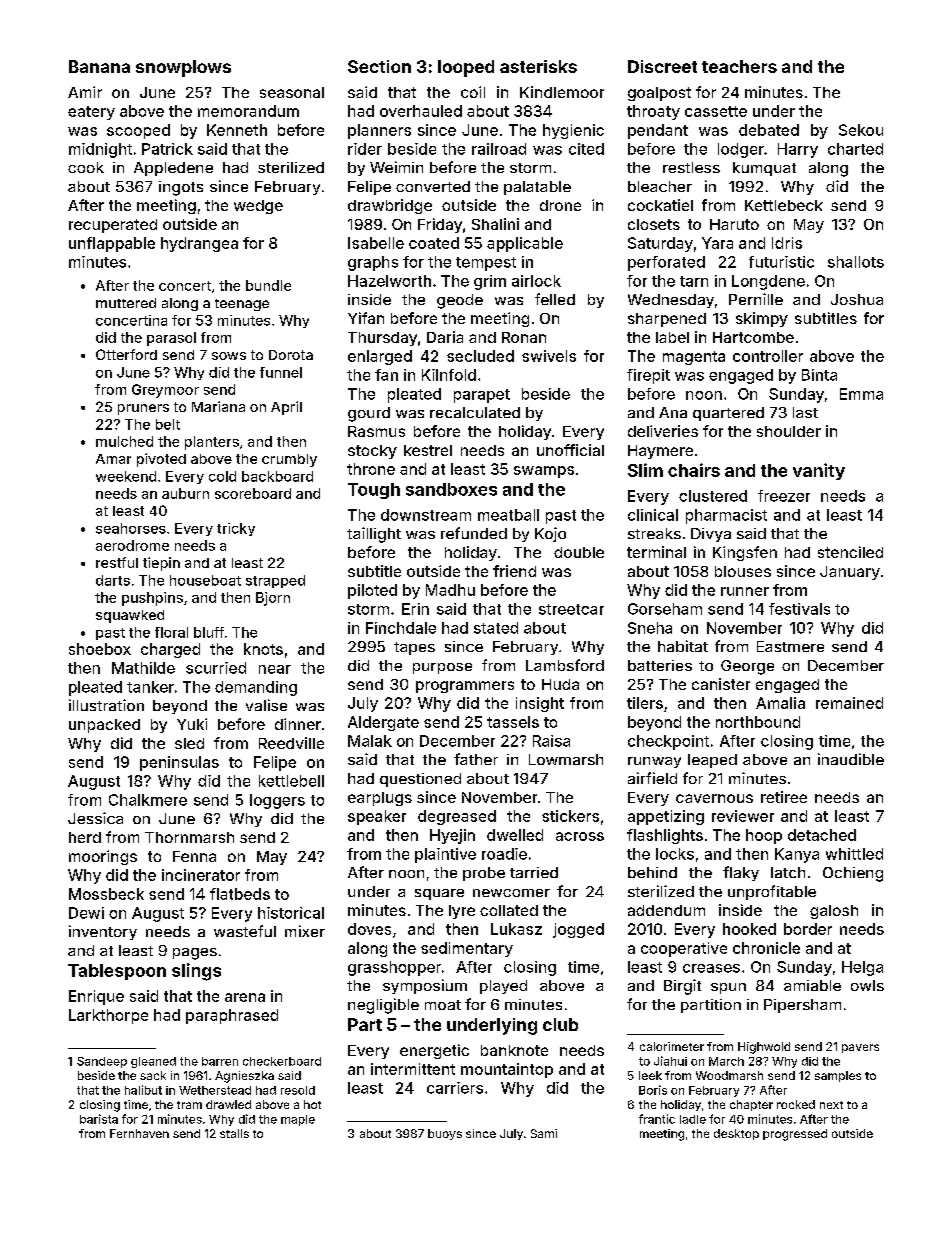 Image resolution: width=952 pixels, height=1233 pixels. What do you see at coordinates (86, 167) in the screenshot?
I see `cook` at bounding box center [86, 167].
